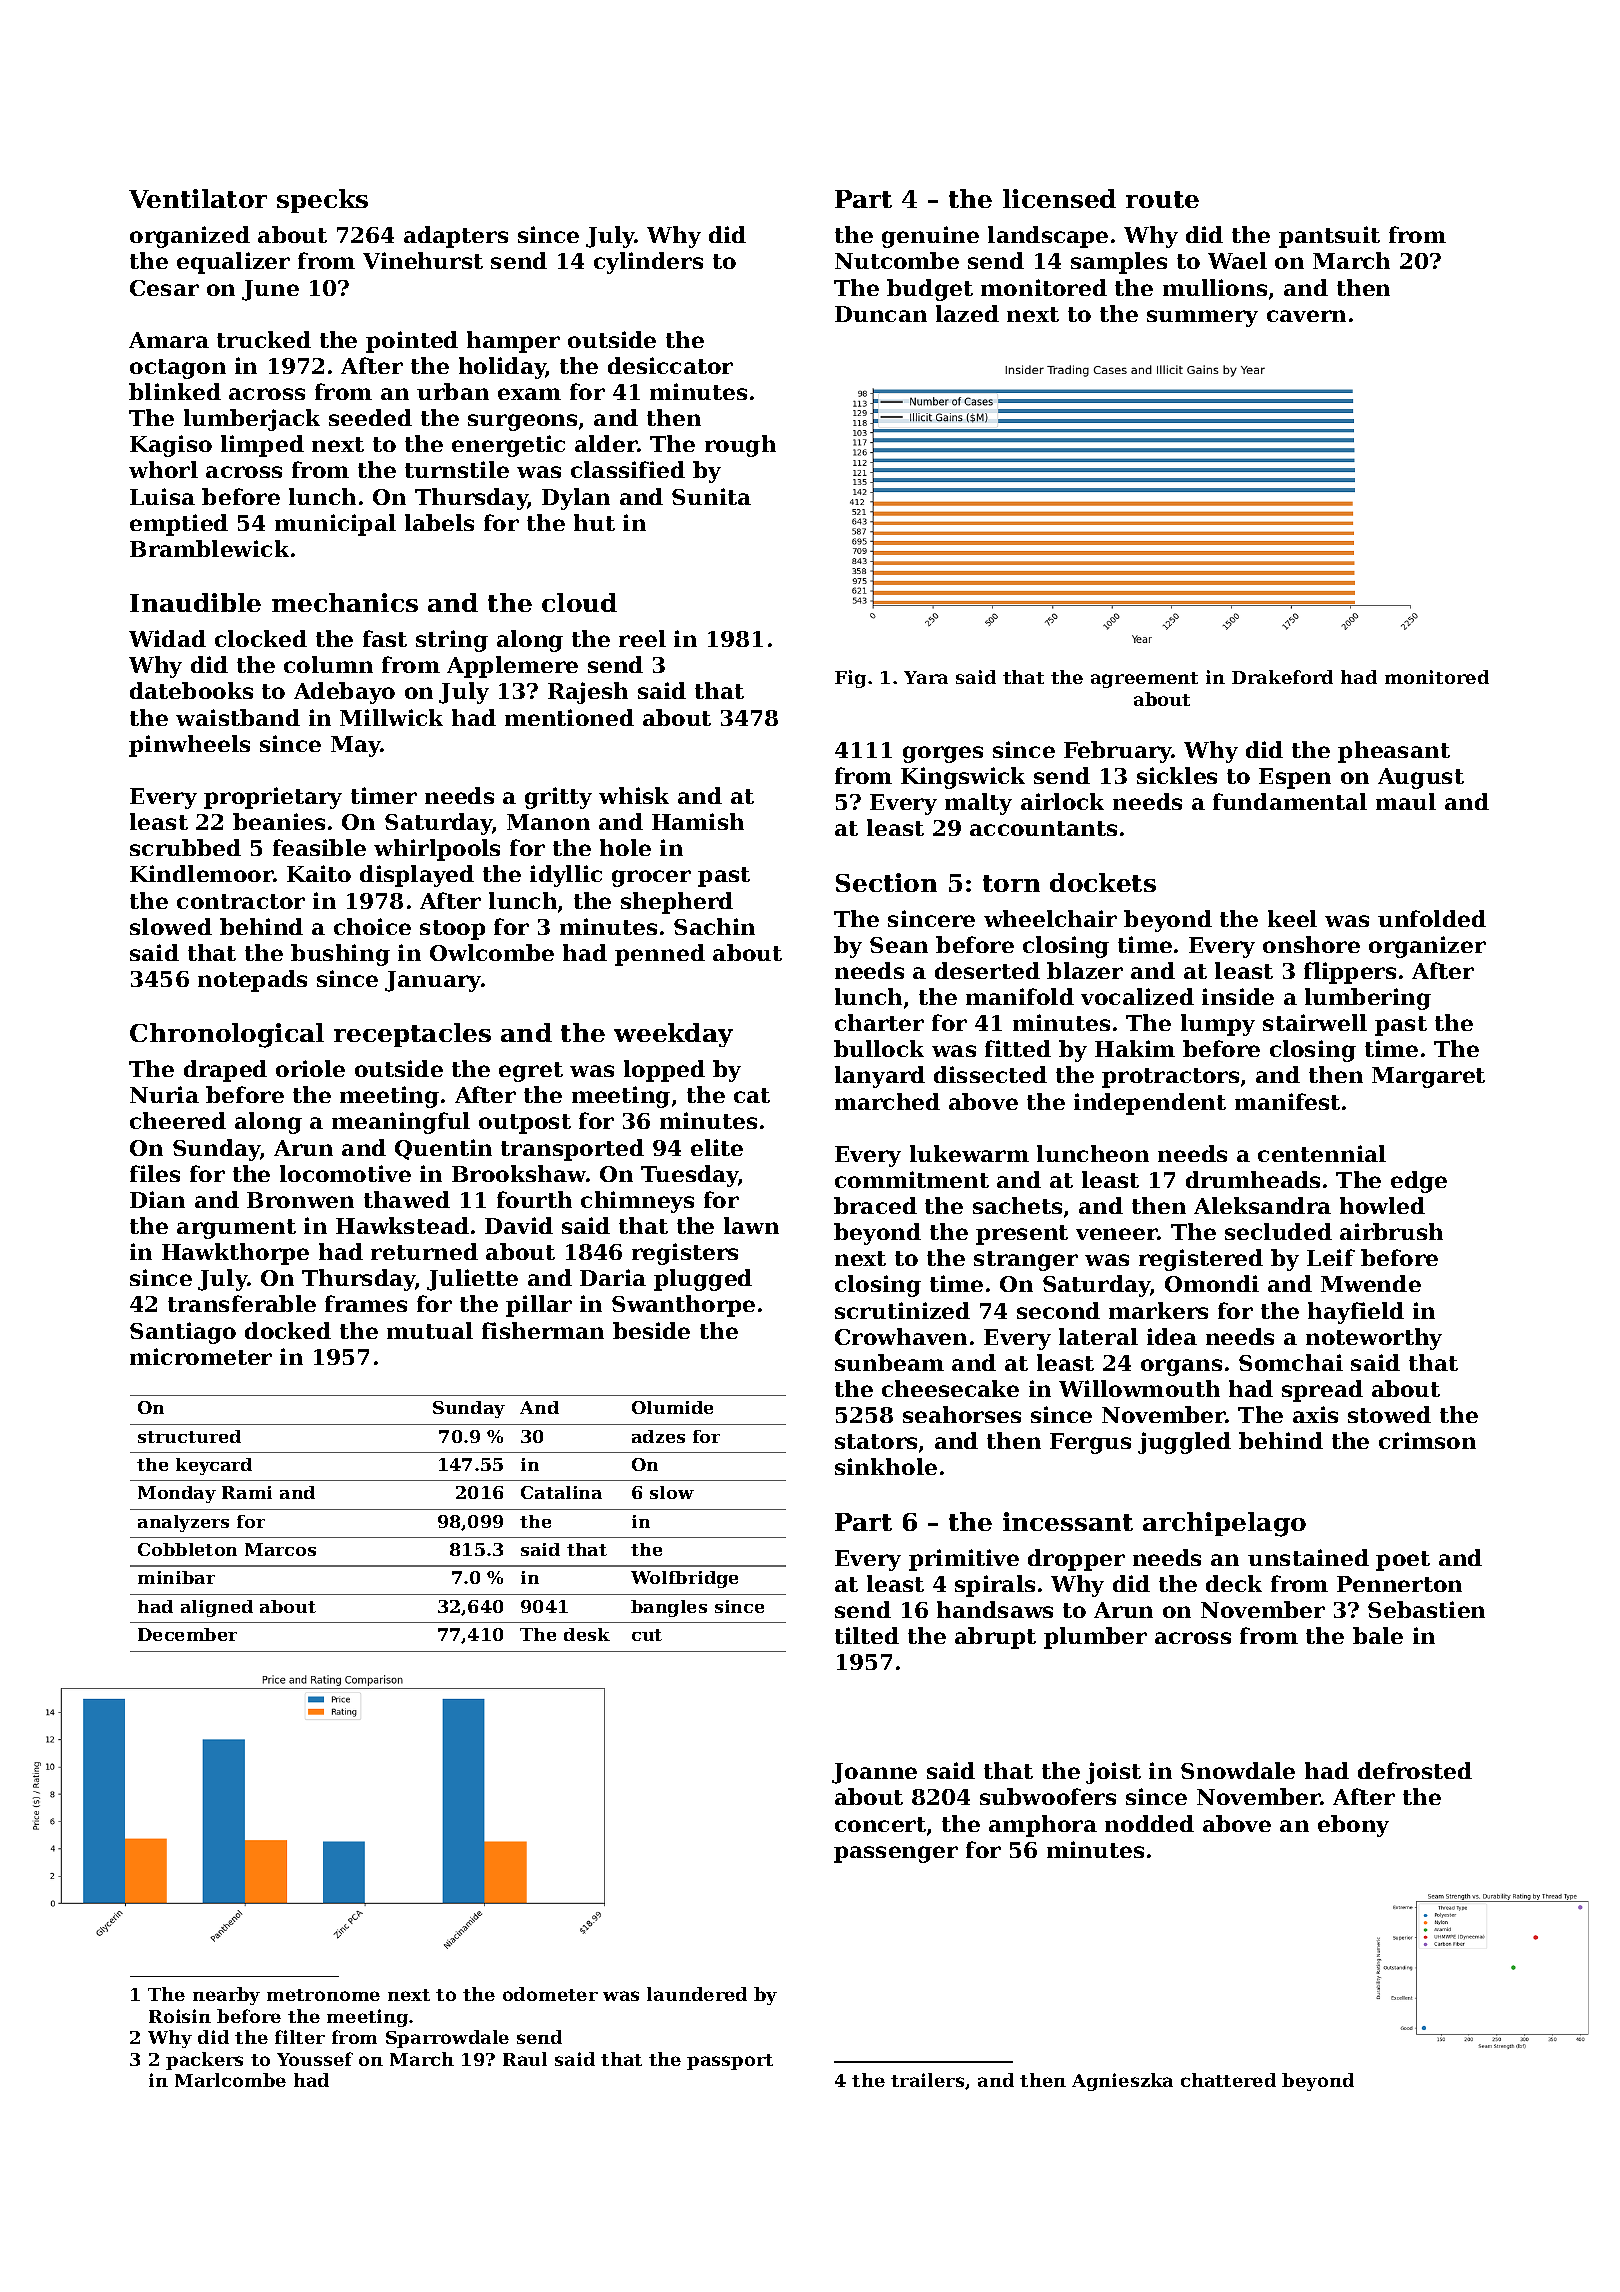 The width and height of the screenshot is (1620, 2292). What do you see at coordinates (697, 1994) in the screenshot?
I see `laundered` at bounding box center [697, 1994].
